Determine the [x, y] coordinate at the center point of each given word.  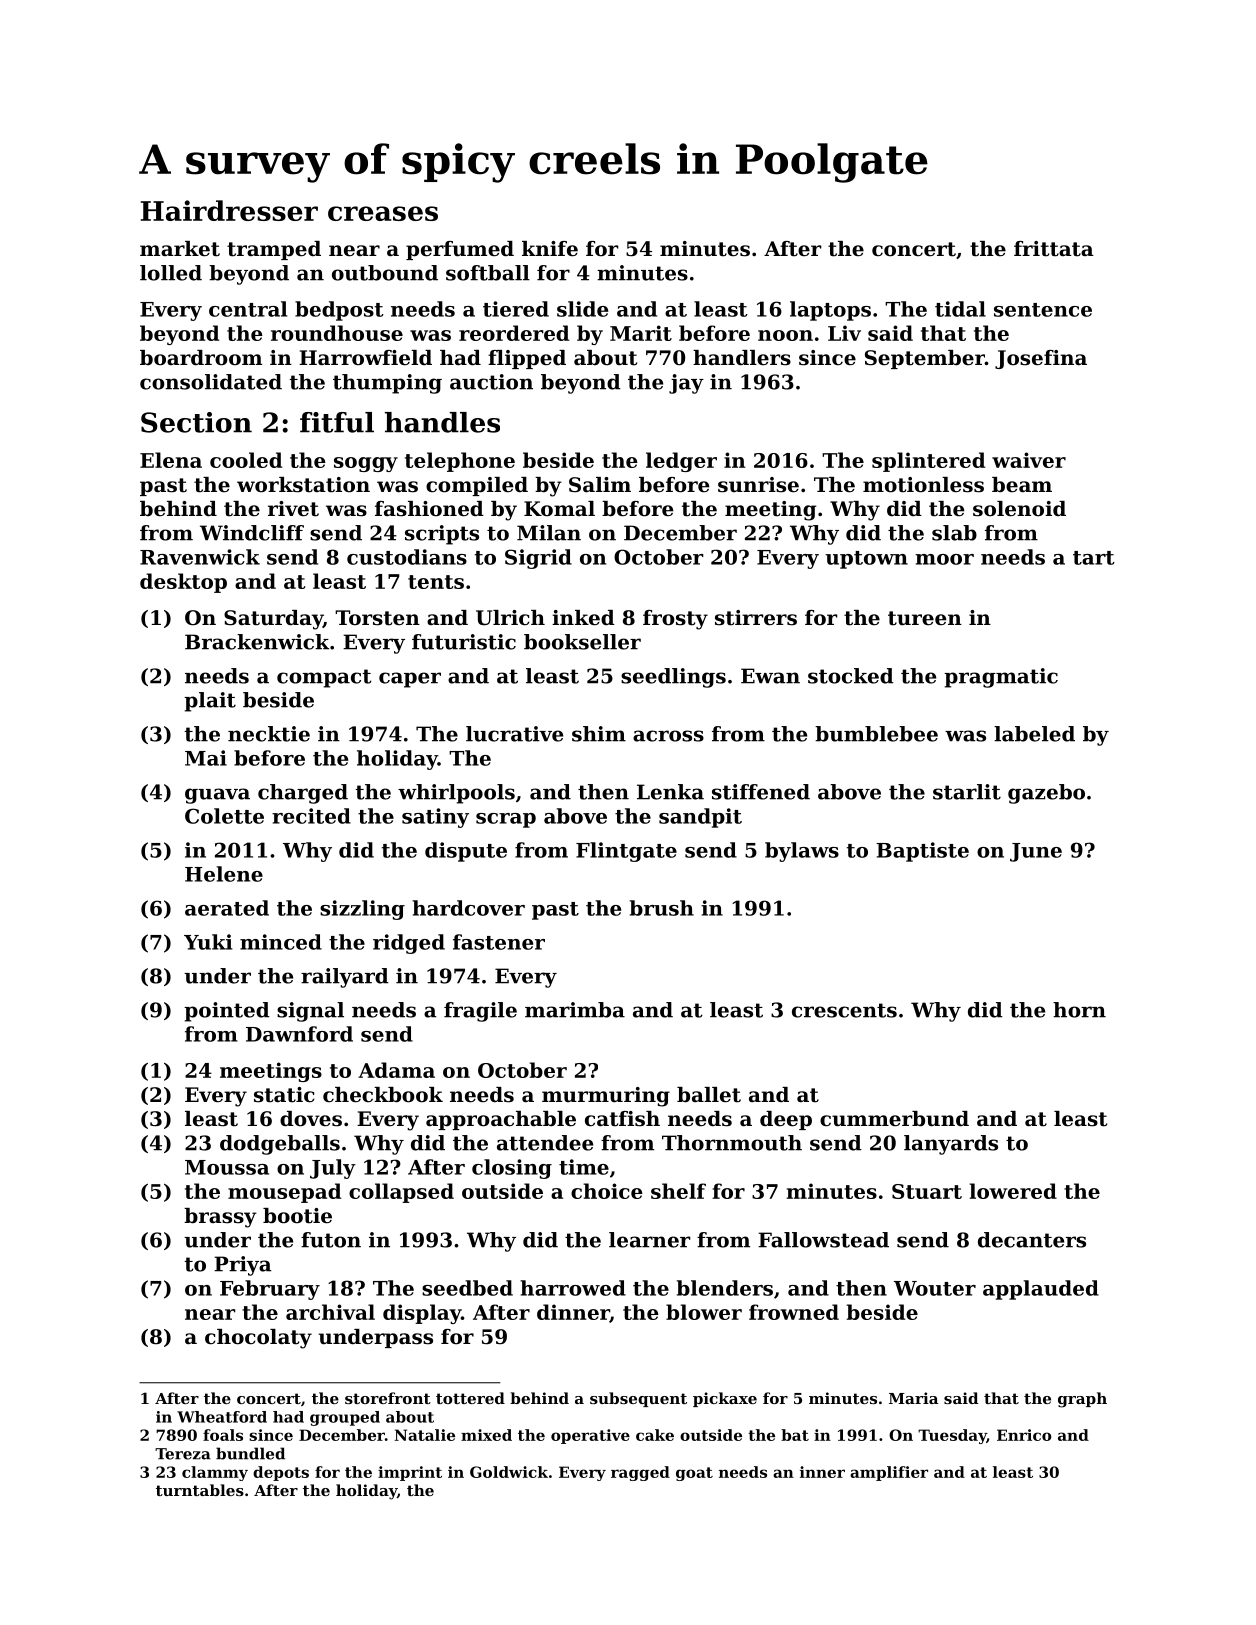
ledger [681, 462]
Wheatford [222, 1417]
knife [550, 249]
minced [281, 942]
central [248, 309]
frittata [1054, 249]
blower [704, 1312]
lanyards [951, 1145]
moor [944, 559]
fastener [499, 942]
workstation [303, 485]
